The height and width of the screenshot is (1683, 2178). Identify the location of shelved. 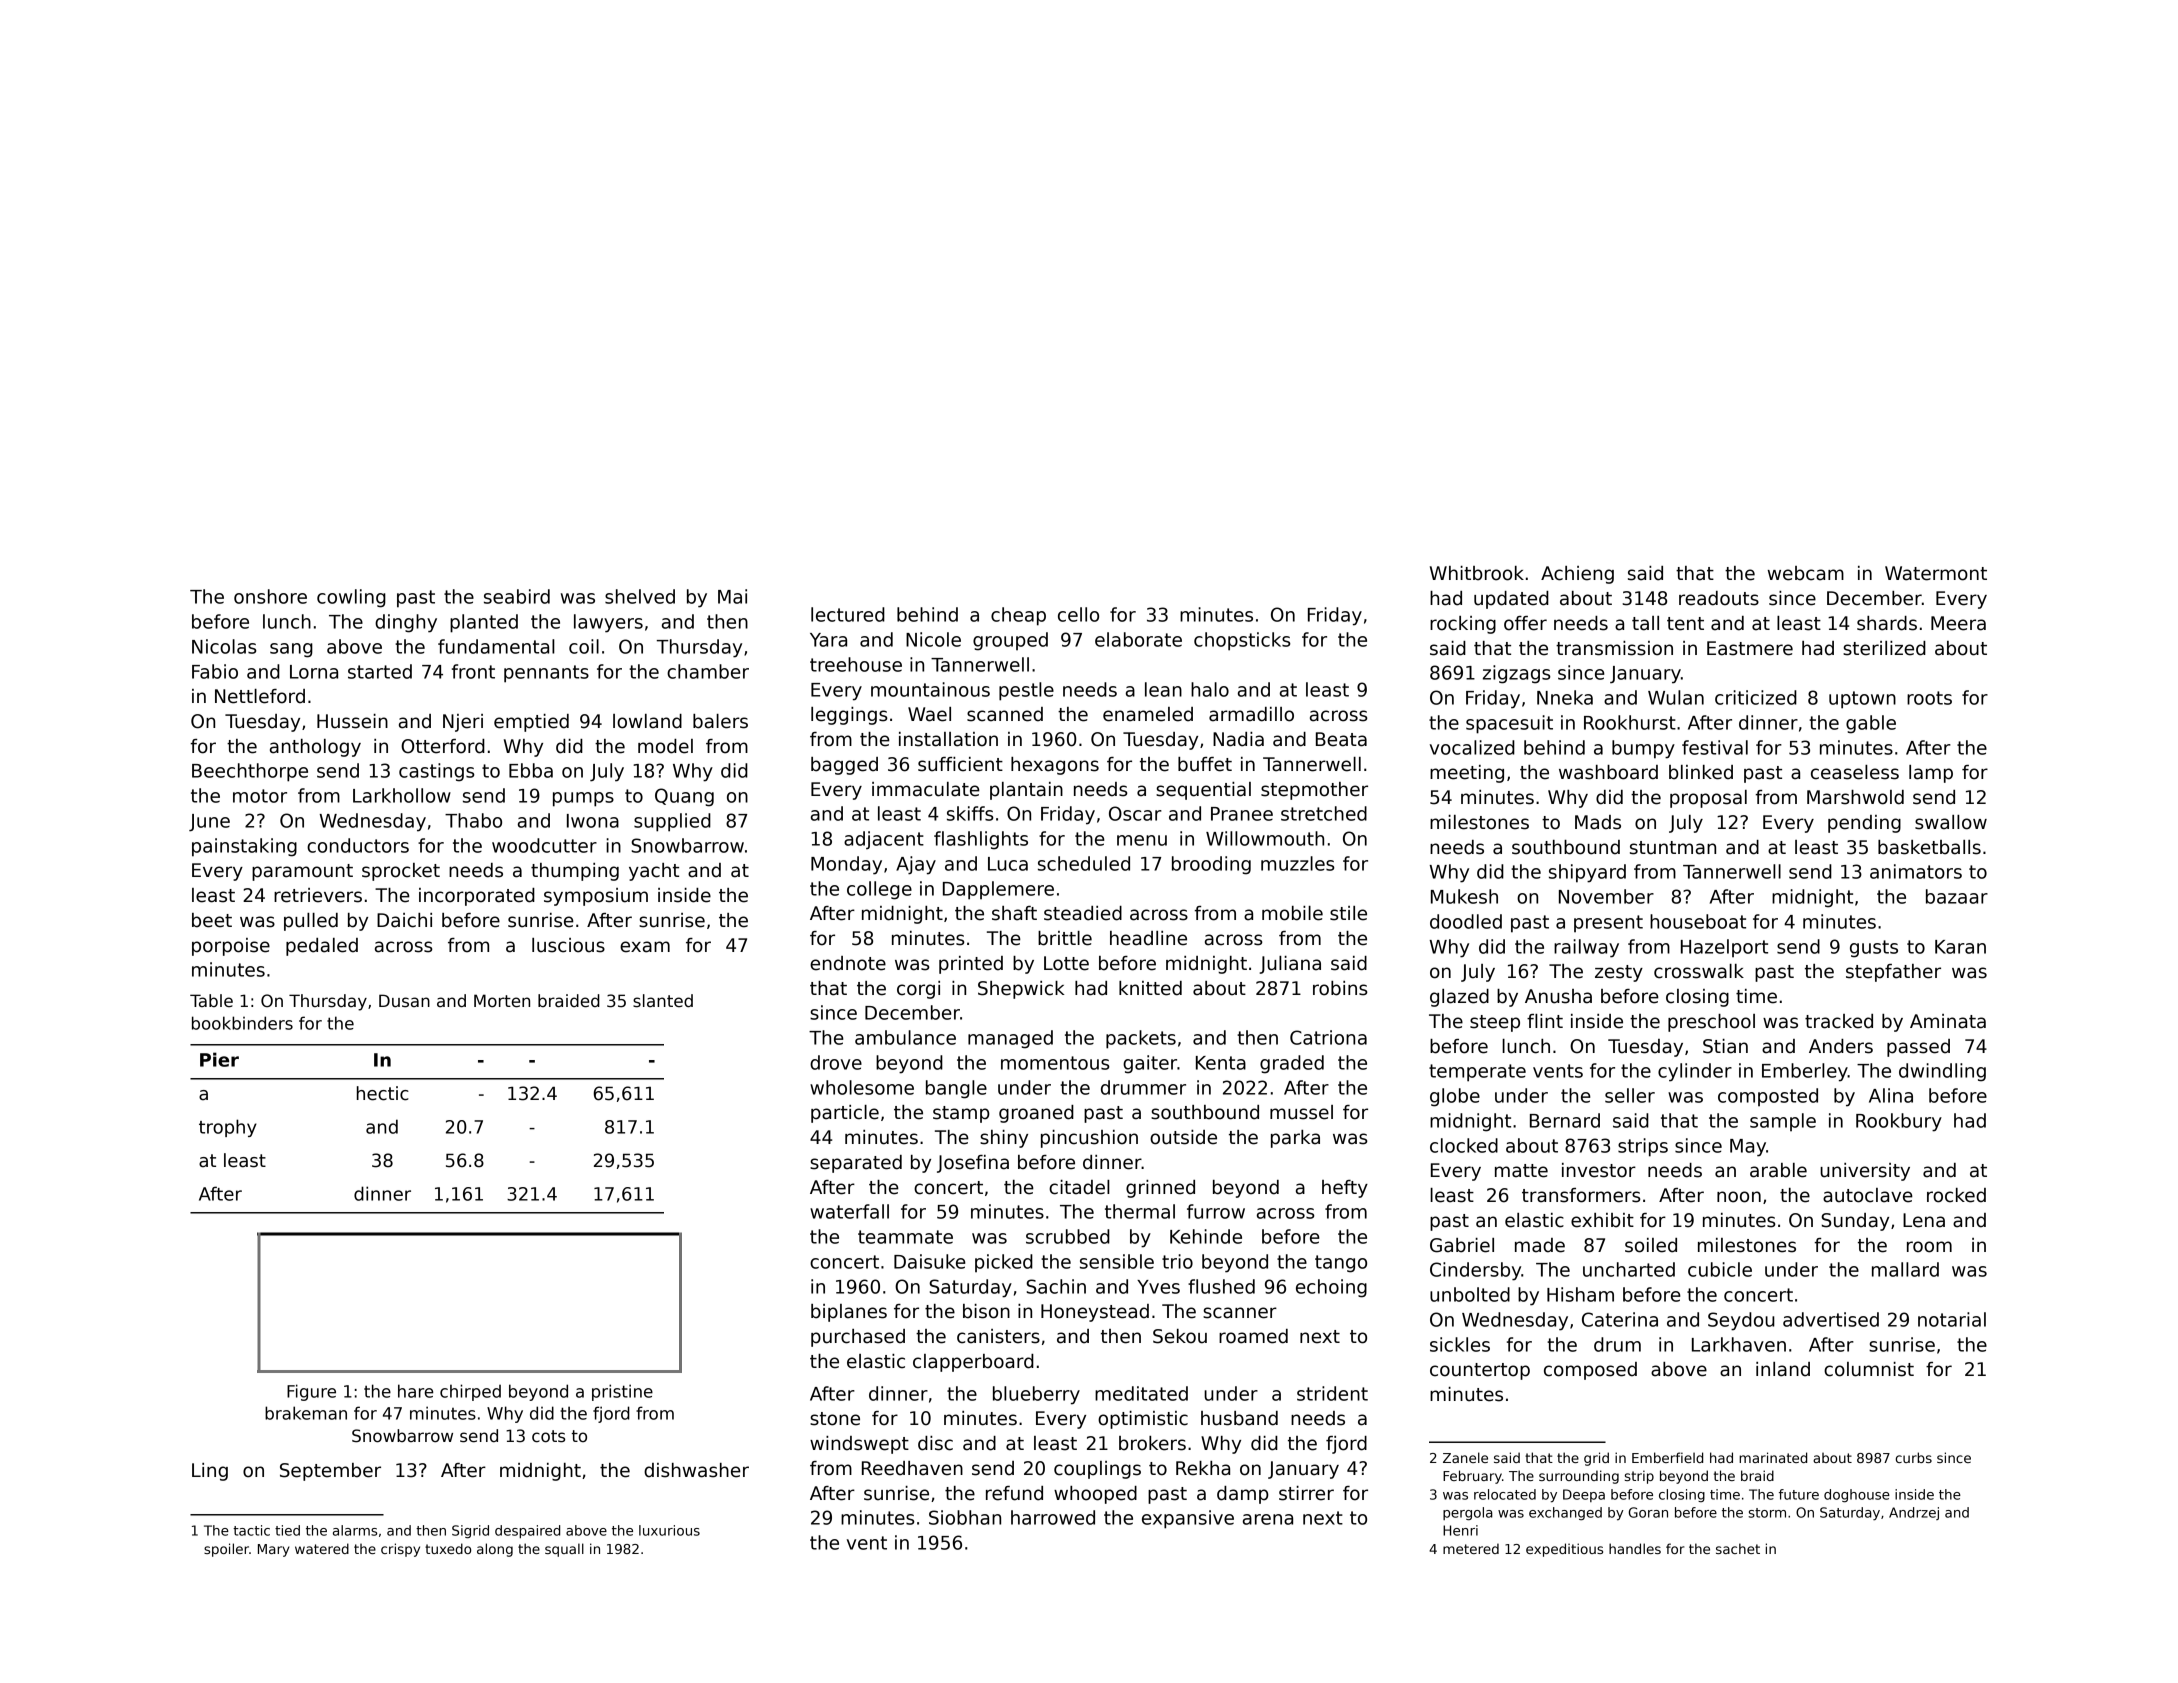
(640, 596).
